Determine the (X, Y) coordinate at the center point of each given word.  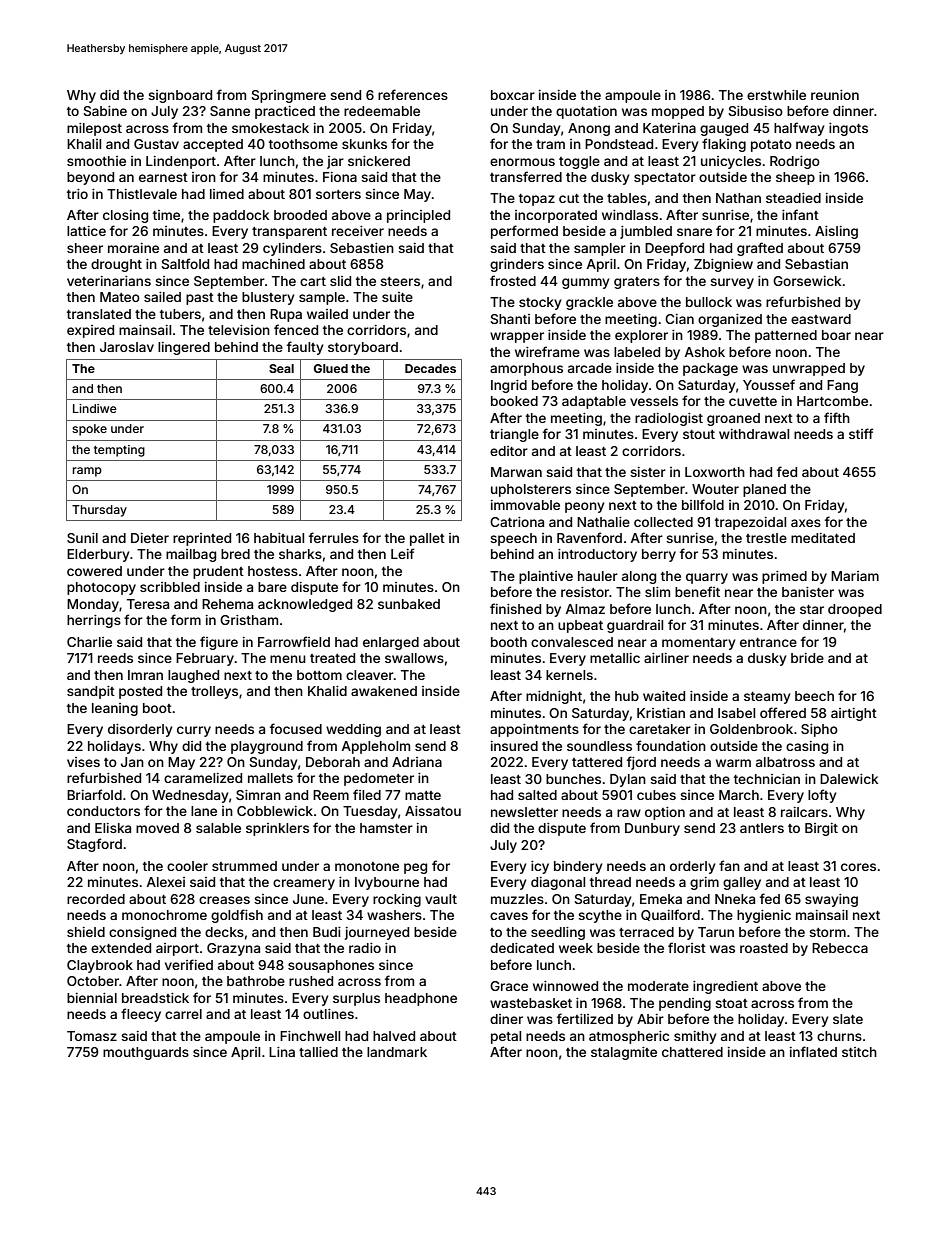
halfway (799, 129)
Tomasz (92, 1036)
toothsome (303, 144)
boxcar (513, 95)
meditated (823, 538)
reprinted (202, 539)
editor (509, 451)
